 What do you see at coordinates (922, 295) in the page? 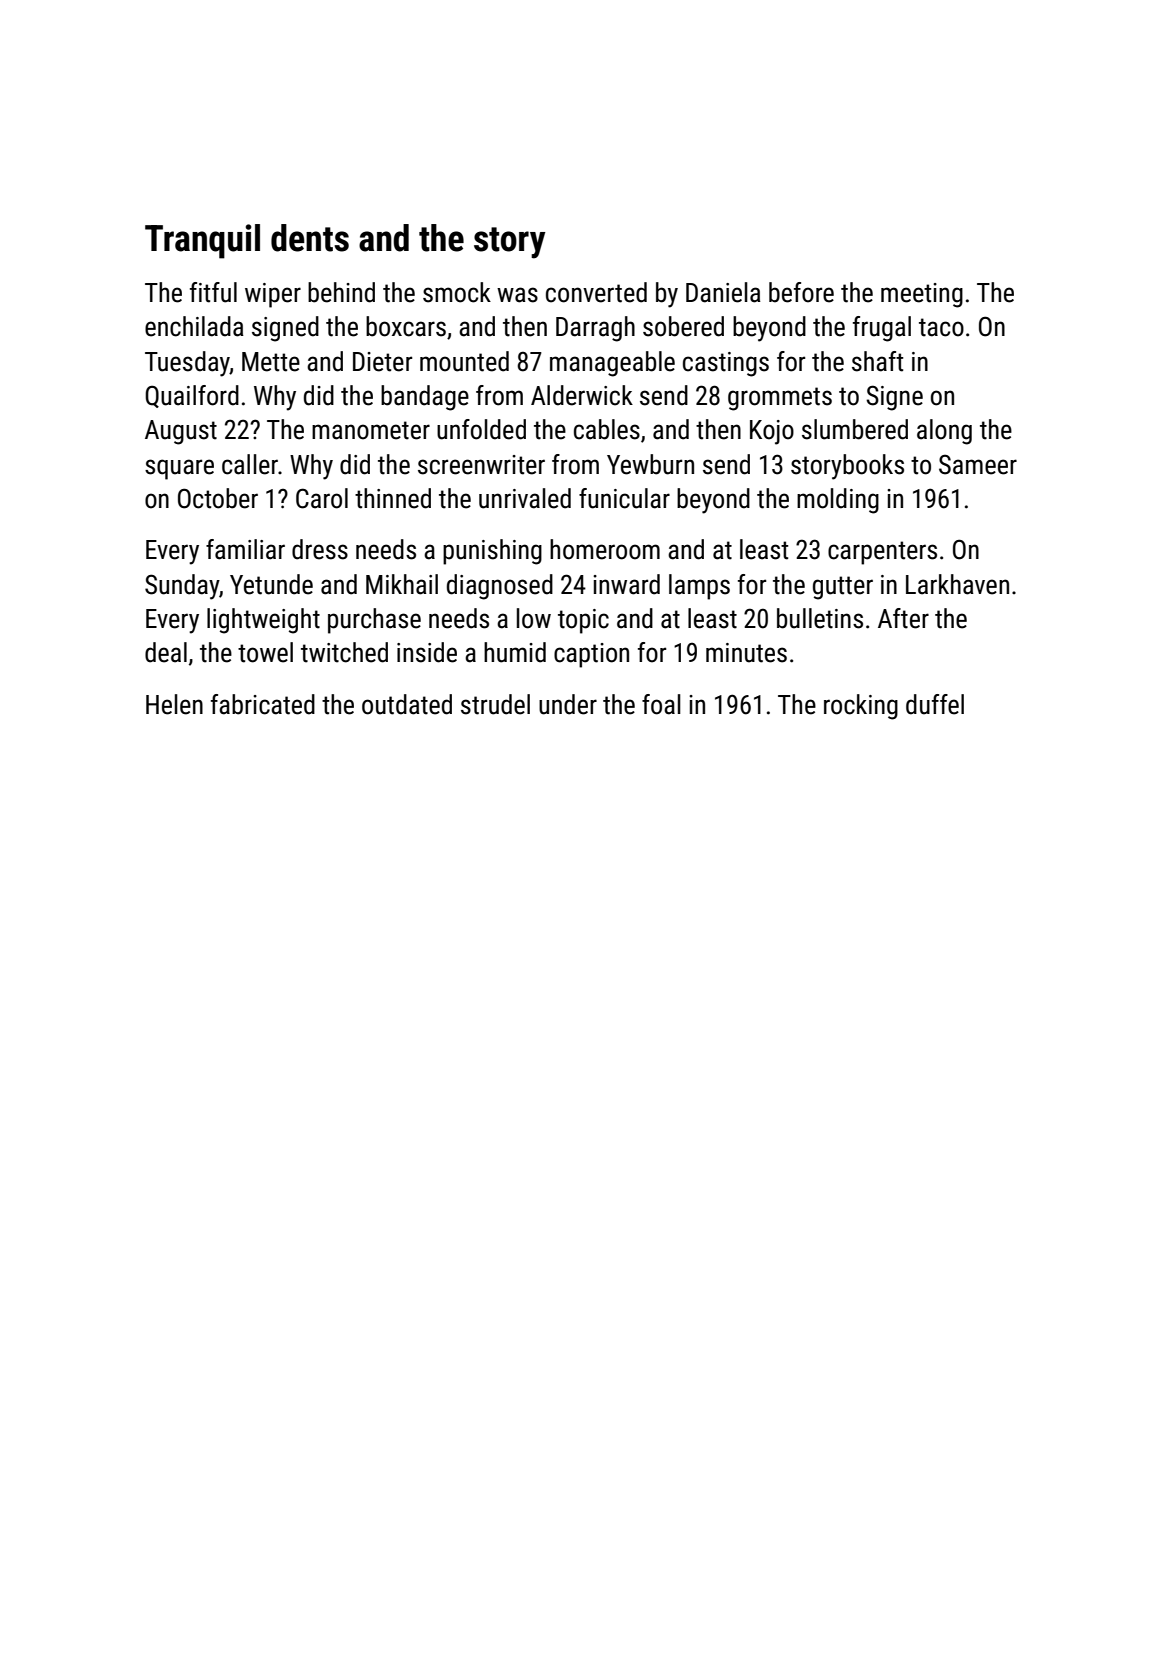
I see `meeting` at bounding box center [922, 295].
